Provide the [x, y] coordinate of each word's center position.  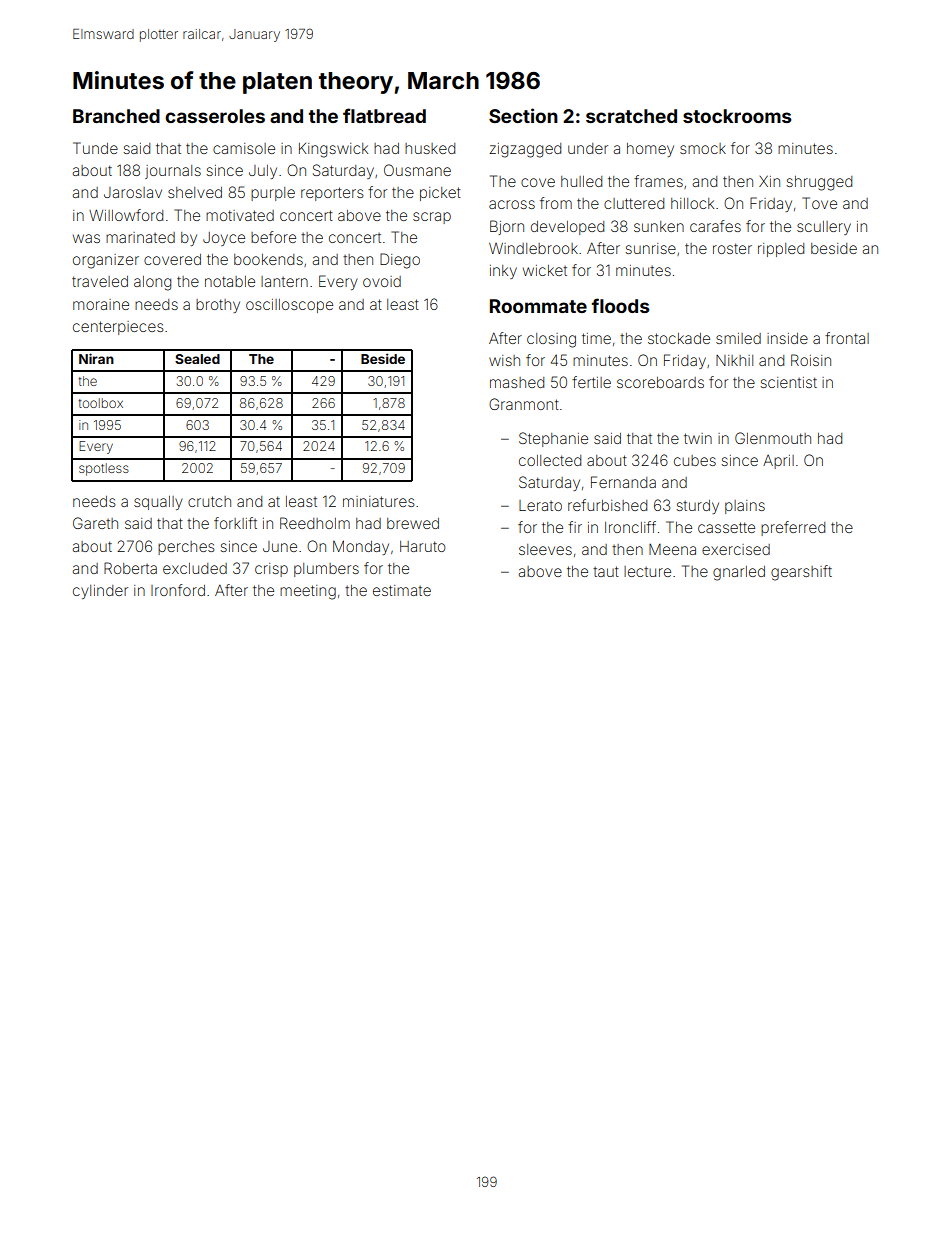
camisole [244, 148]
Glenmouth [773, 438]
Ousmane [417, 170]
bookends [268, 259]
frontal [847, 338]
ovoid [382, 281]
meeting [308, 592]
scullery [824, 228]
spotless [104, 469]
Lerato [540, 505]
